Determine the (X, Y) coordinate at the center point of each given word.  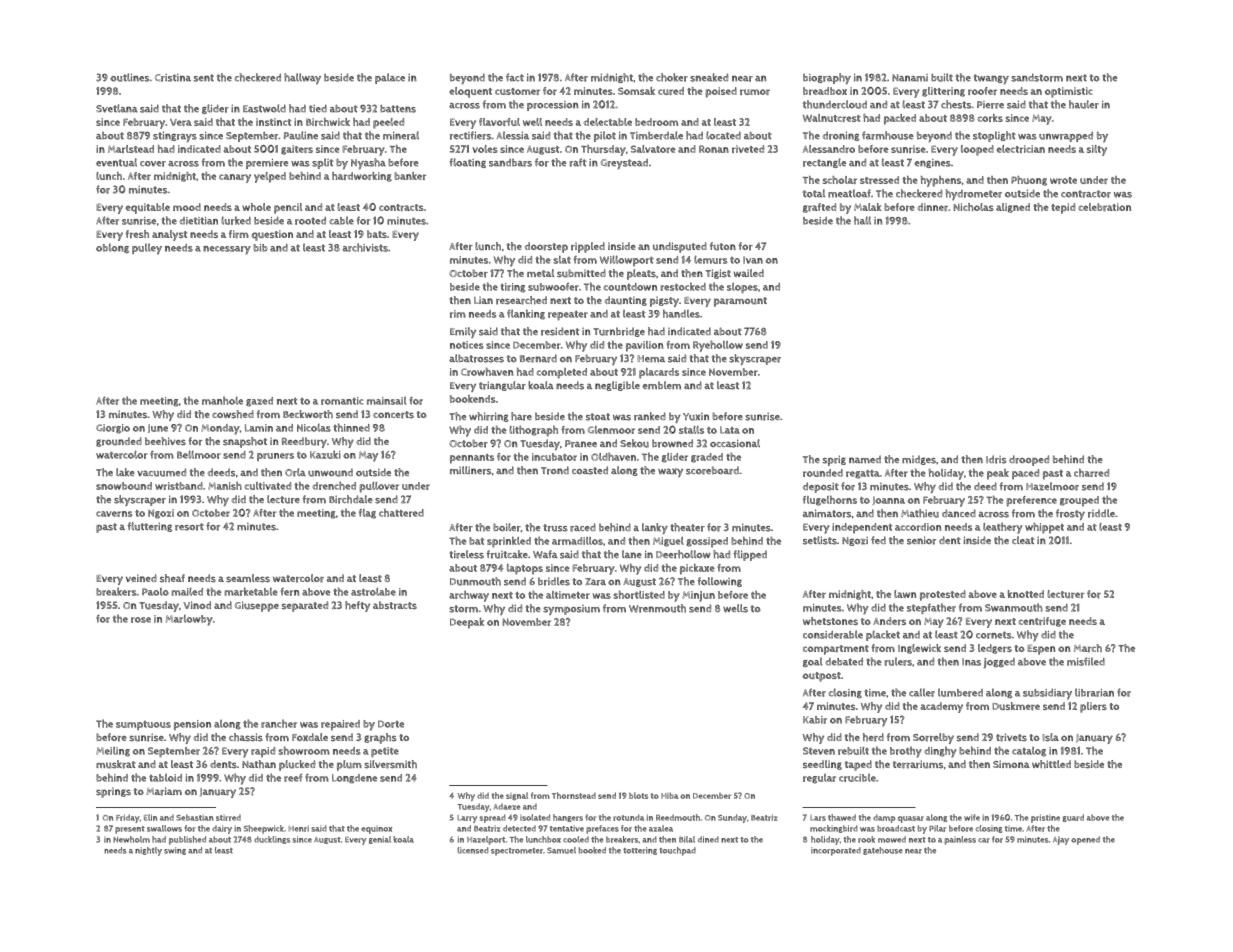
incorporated (836, 851)
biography (827, 79)
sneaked (709, 77)
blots (638, 795)
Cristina (173, 78)
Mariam (164, 791)
